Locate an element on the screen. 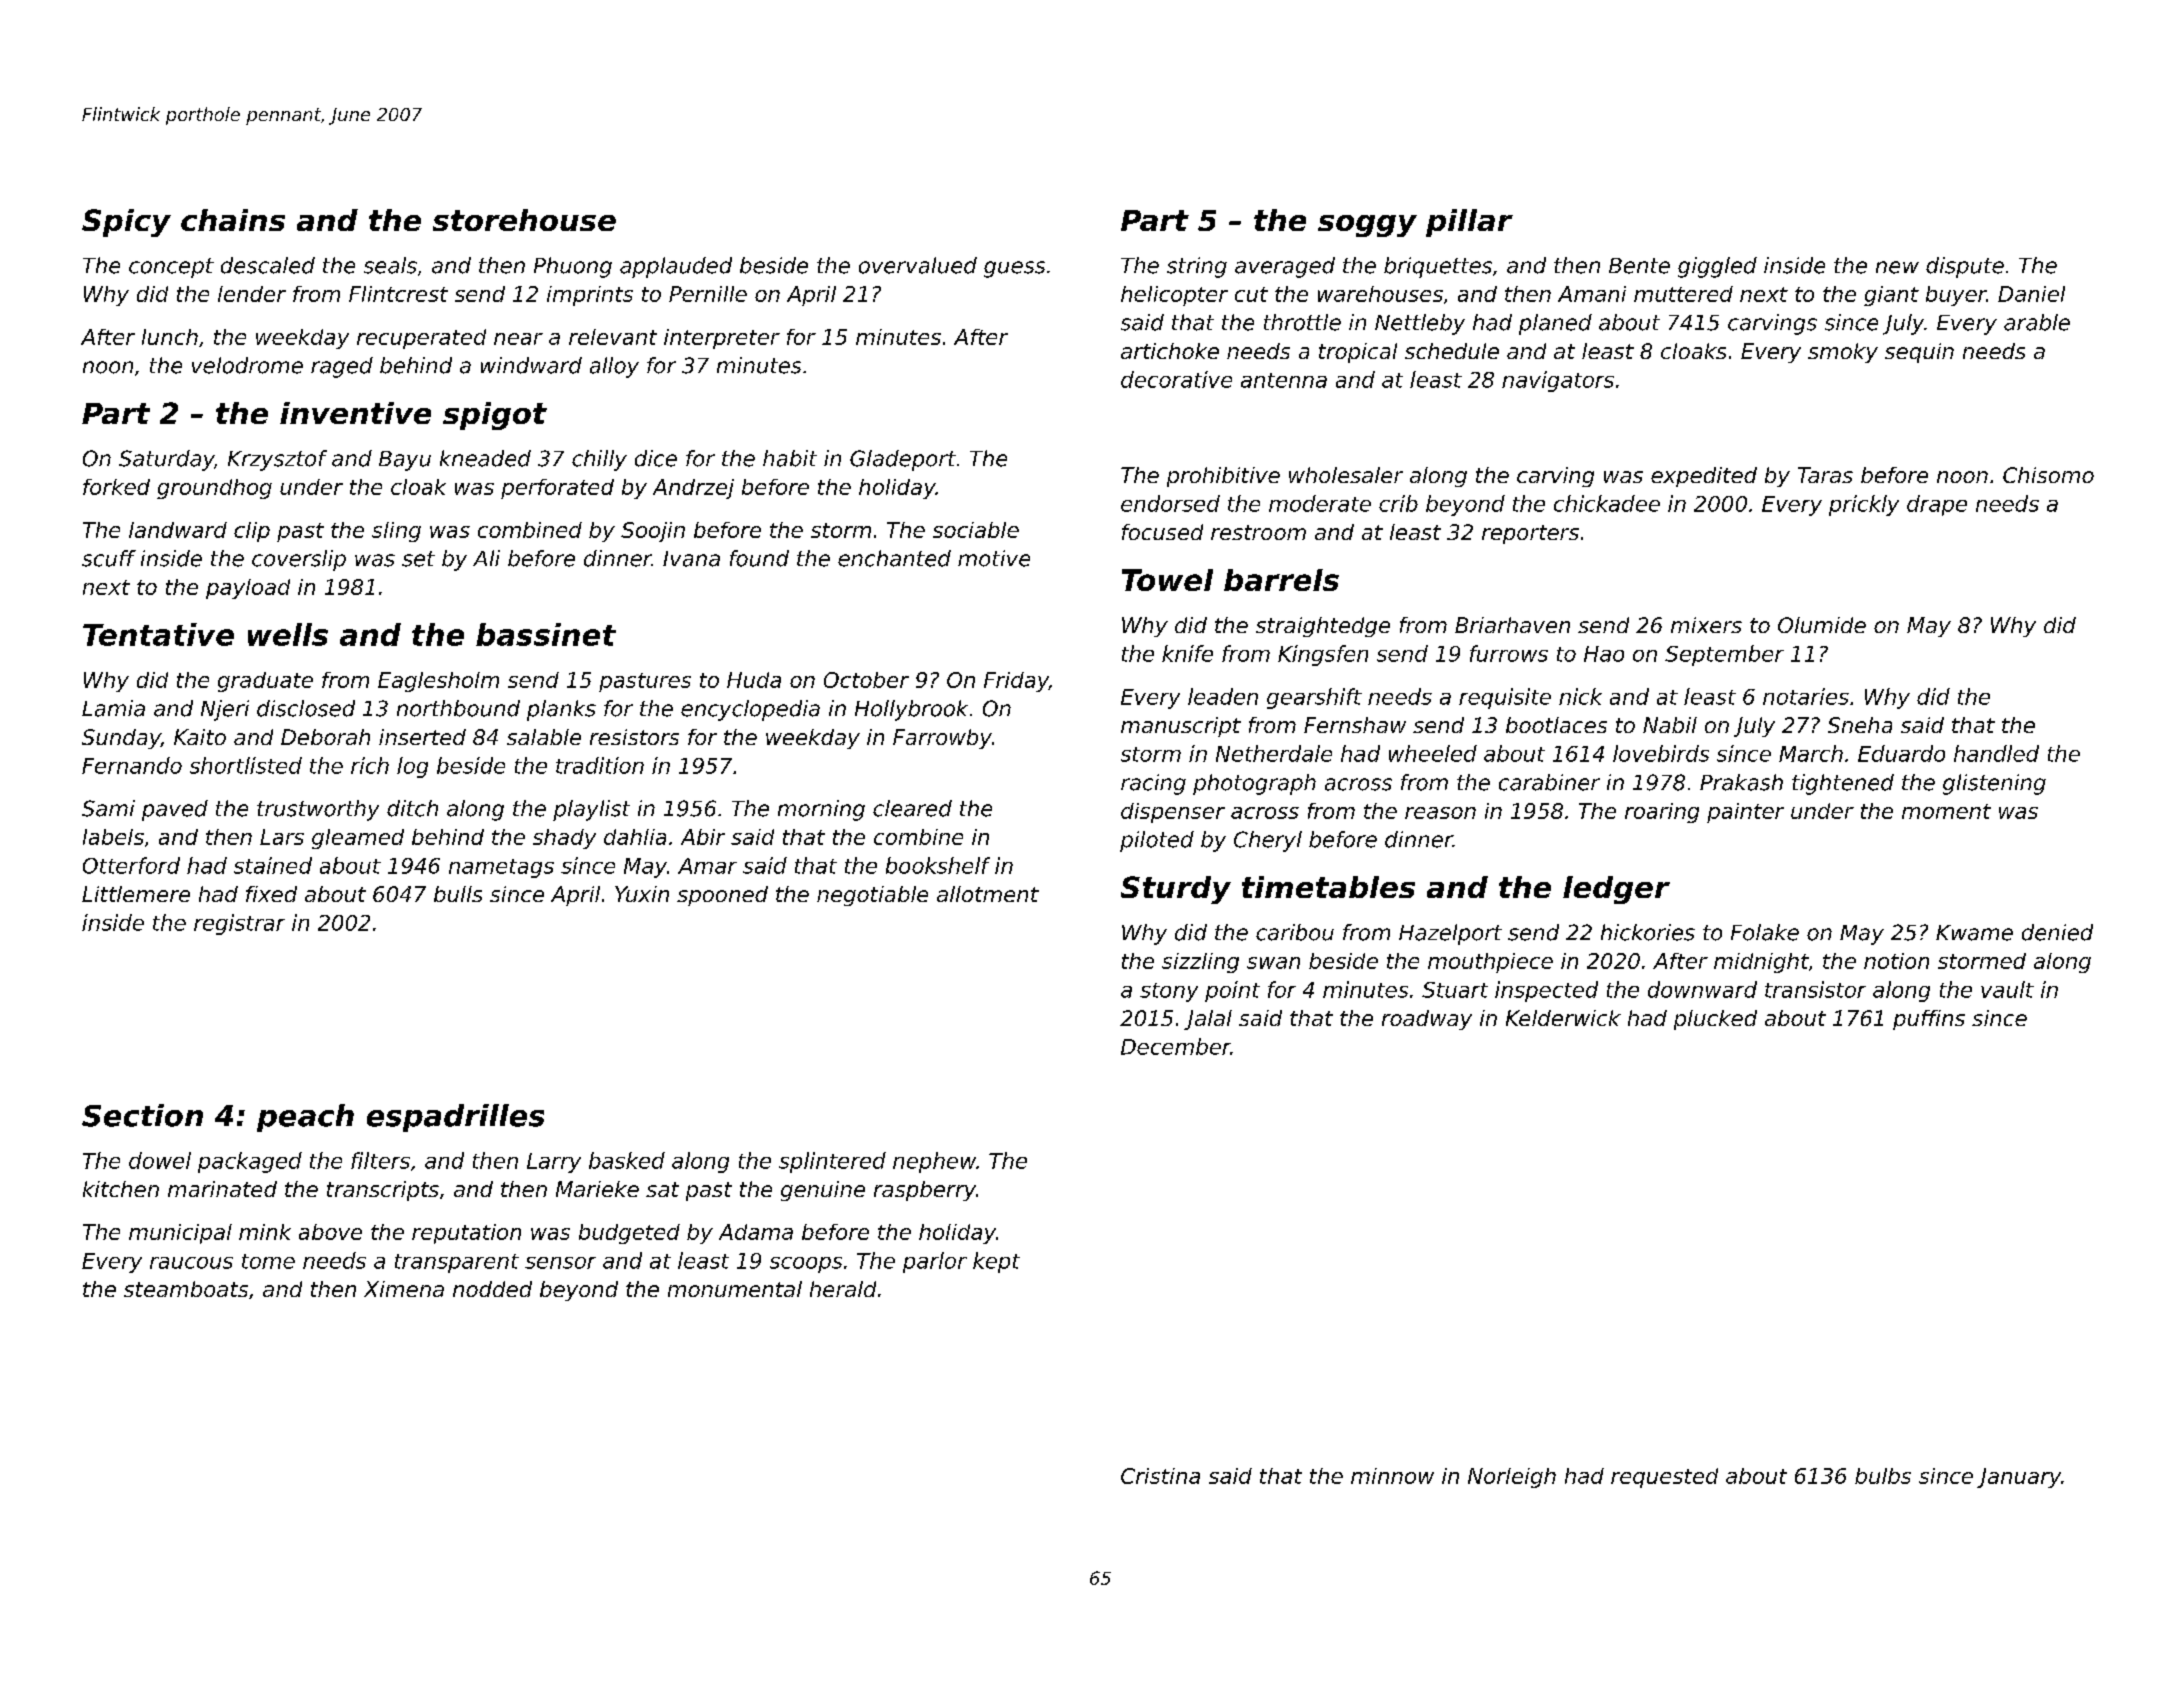 The width and height of the screenshot is (2178, 1683). raspberry is located at coordinates (925, 1191).
